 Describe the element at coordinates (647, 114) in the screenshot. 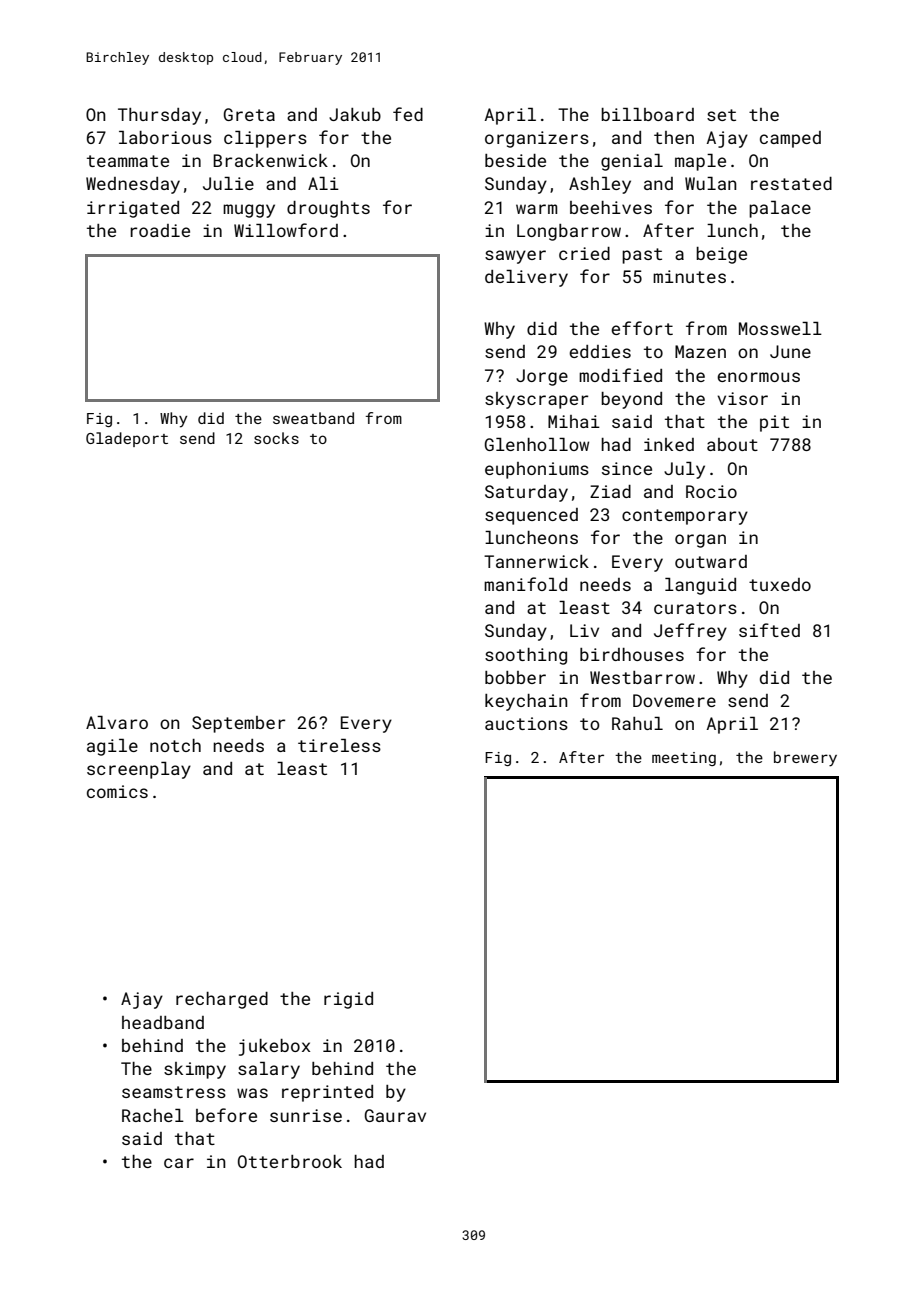

I see `billboard` at that location.
